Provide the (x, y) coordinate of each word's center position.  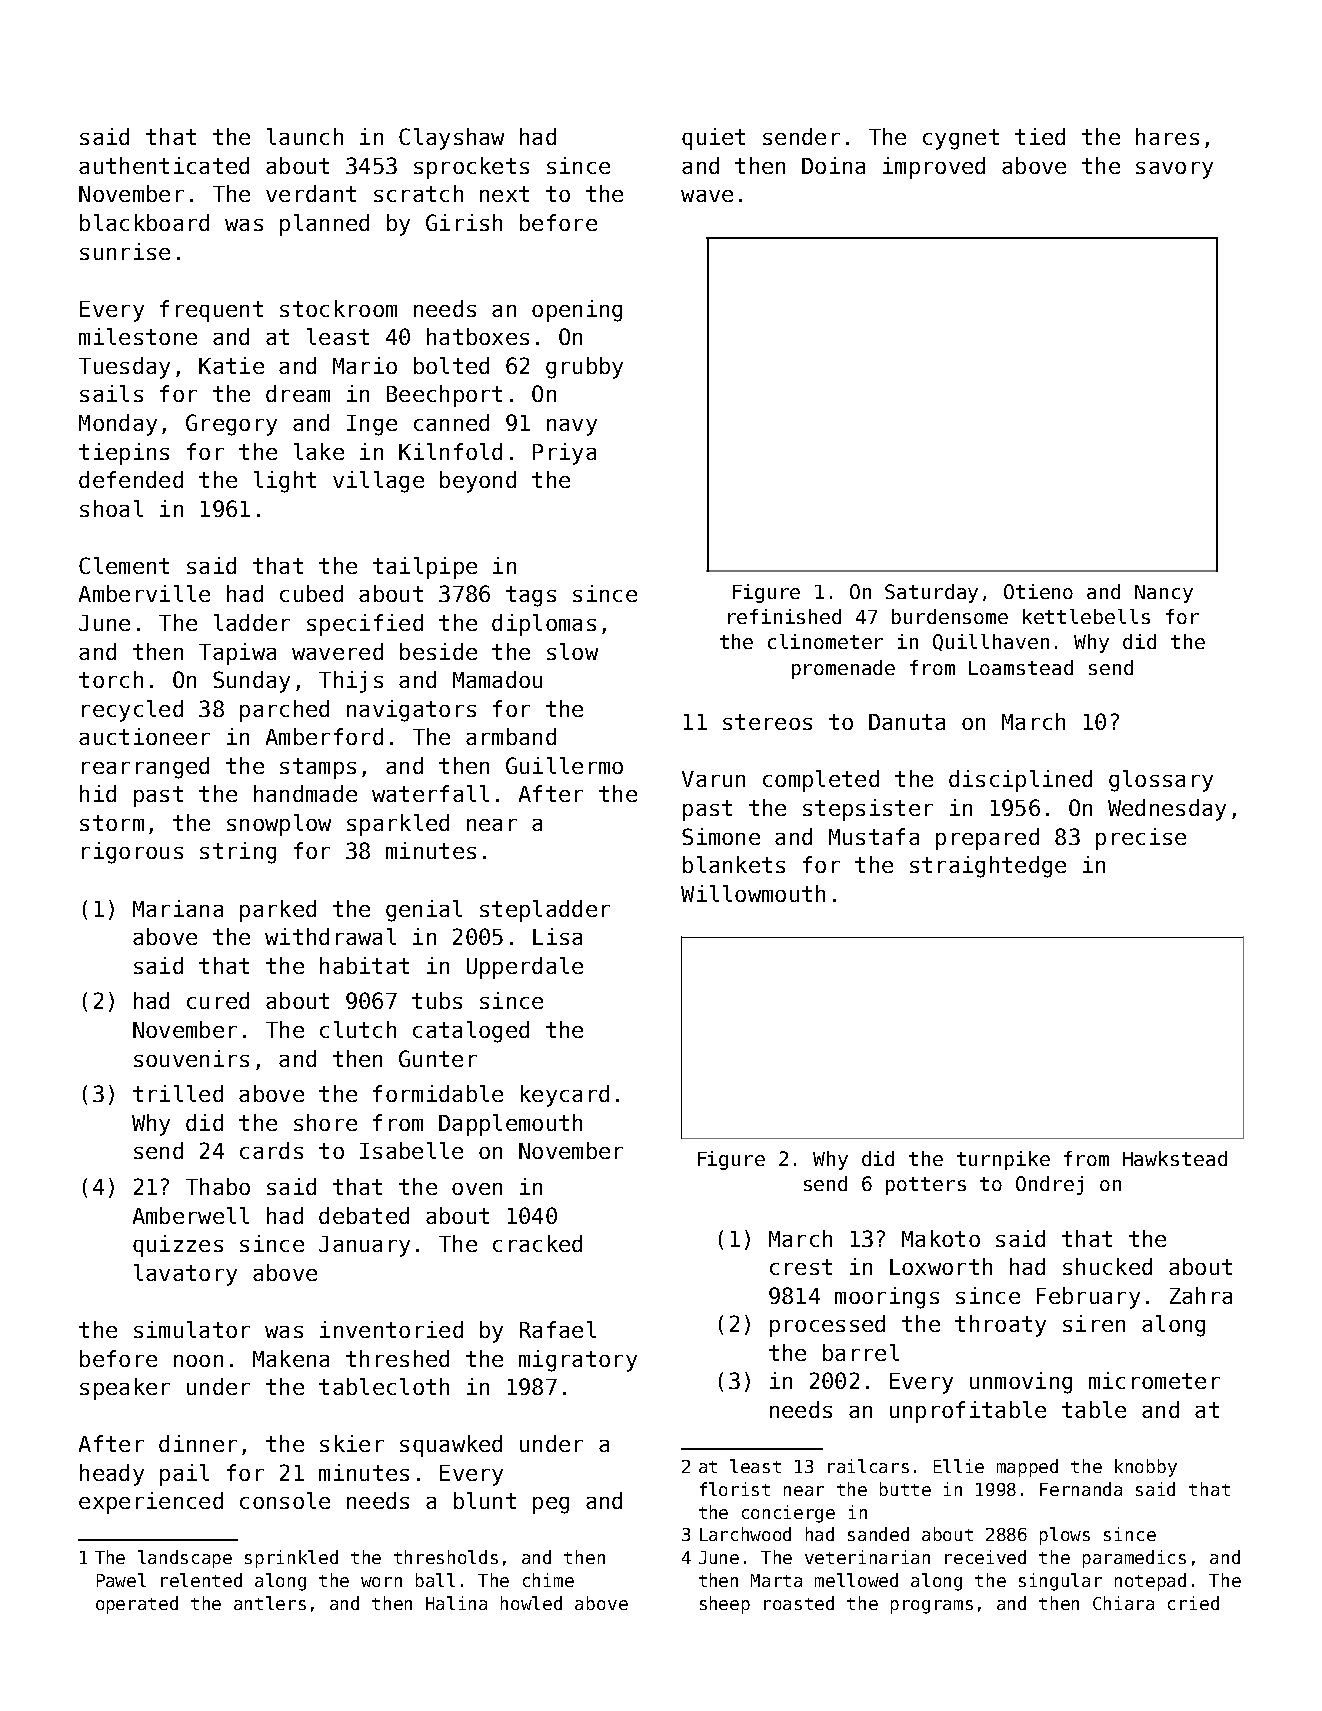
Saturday (931, 593)
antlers (270, 1603)
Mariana (178, 908)
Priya (564, 454)
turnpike (1003, 1160)
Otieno (1038, 591)
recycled (132, 711)
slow (572, 651)
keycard (565, 1096)
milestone (138, 336)
